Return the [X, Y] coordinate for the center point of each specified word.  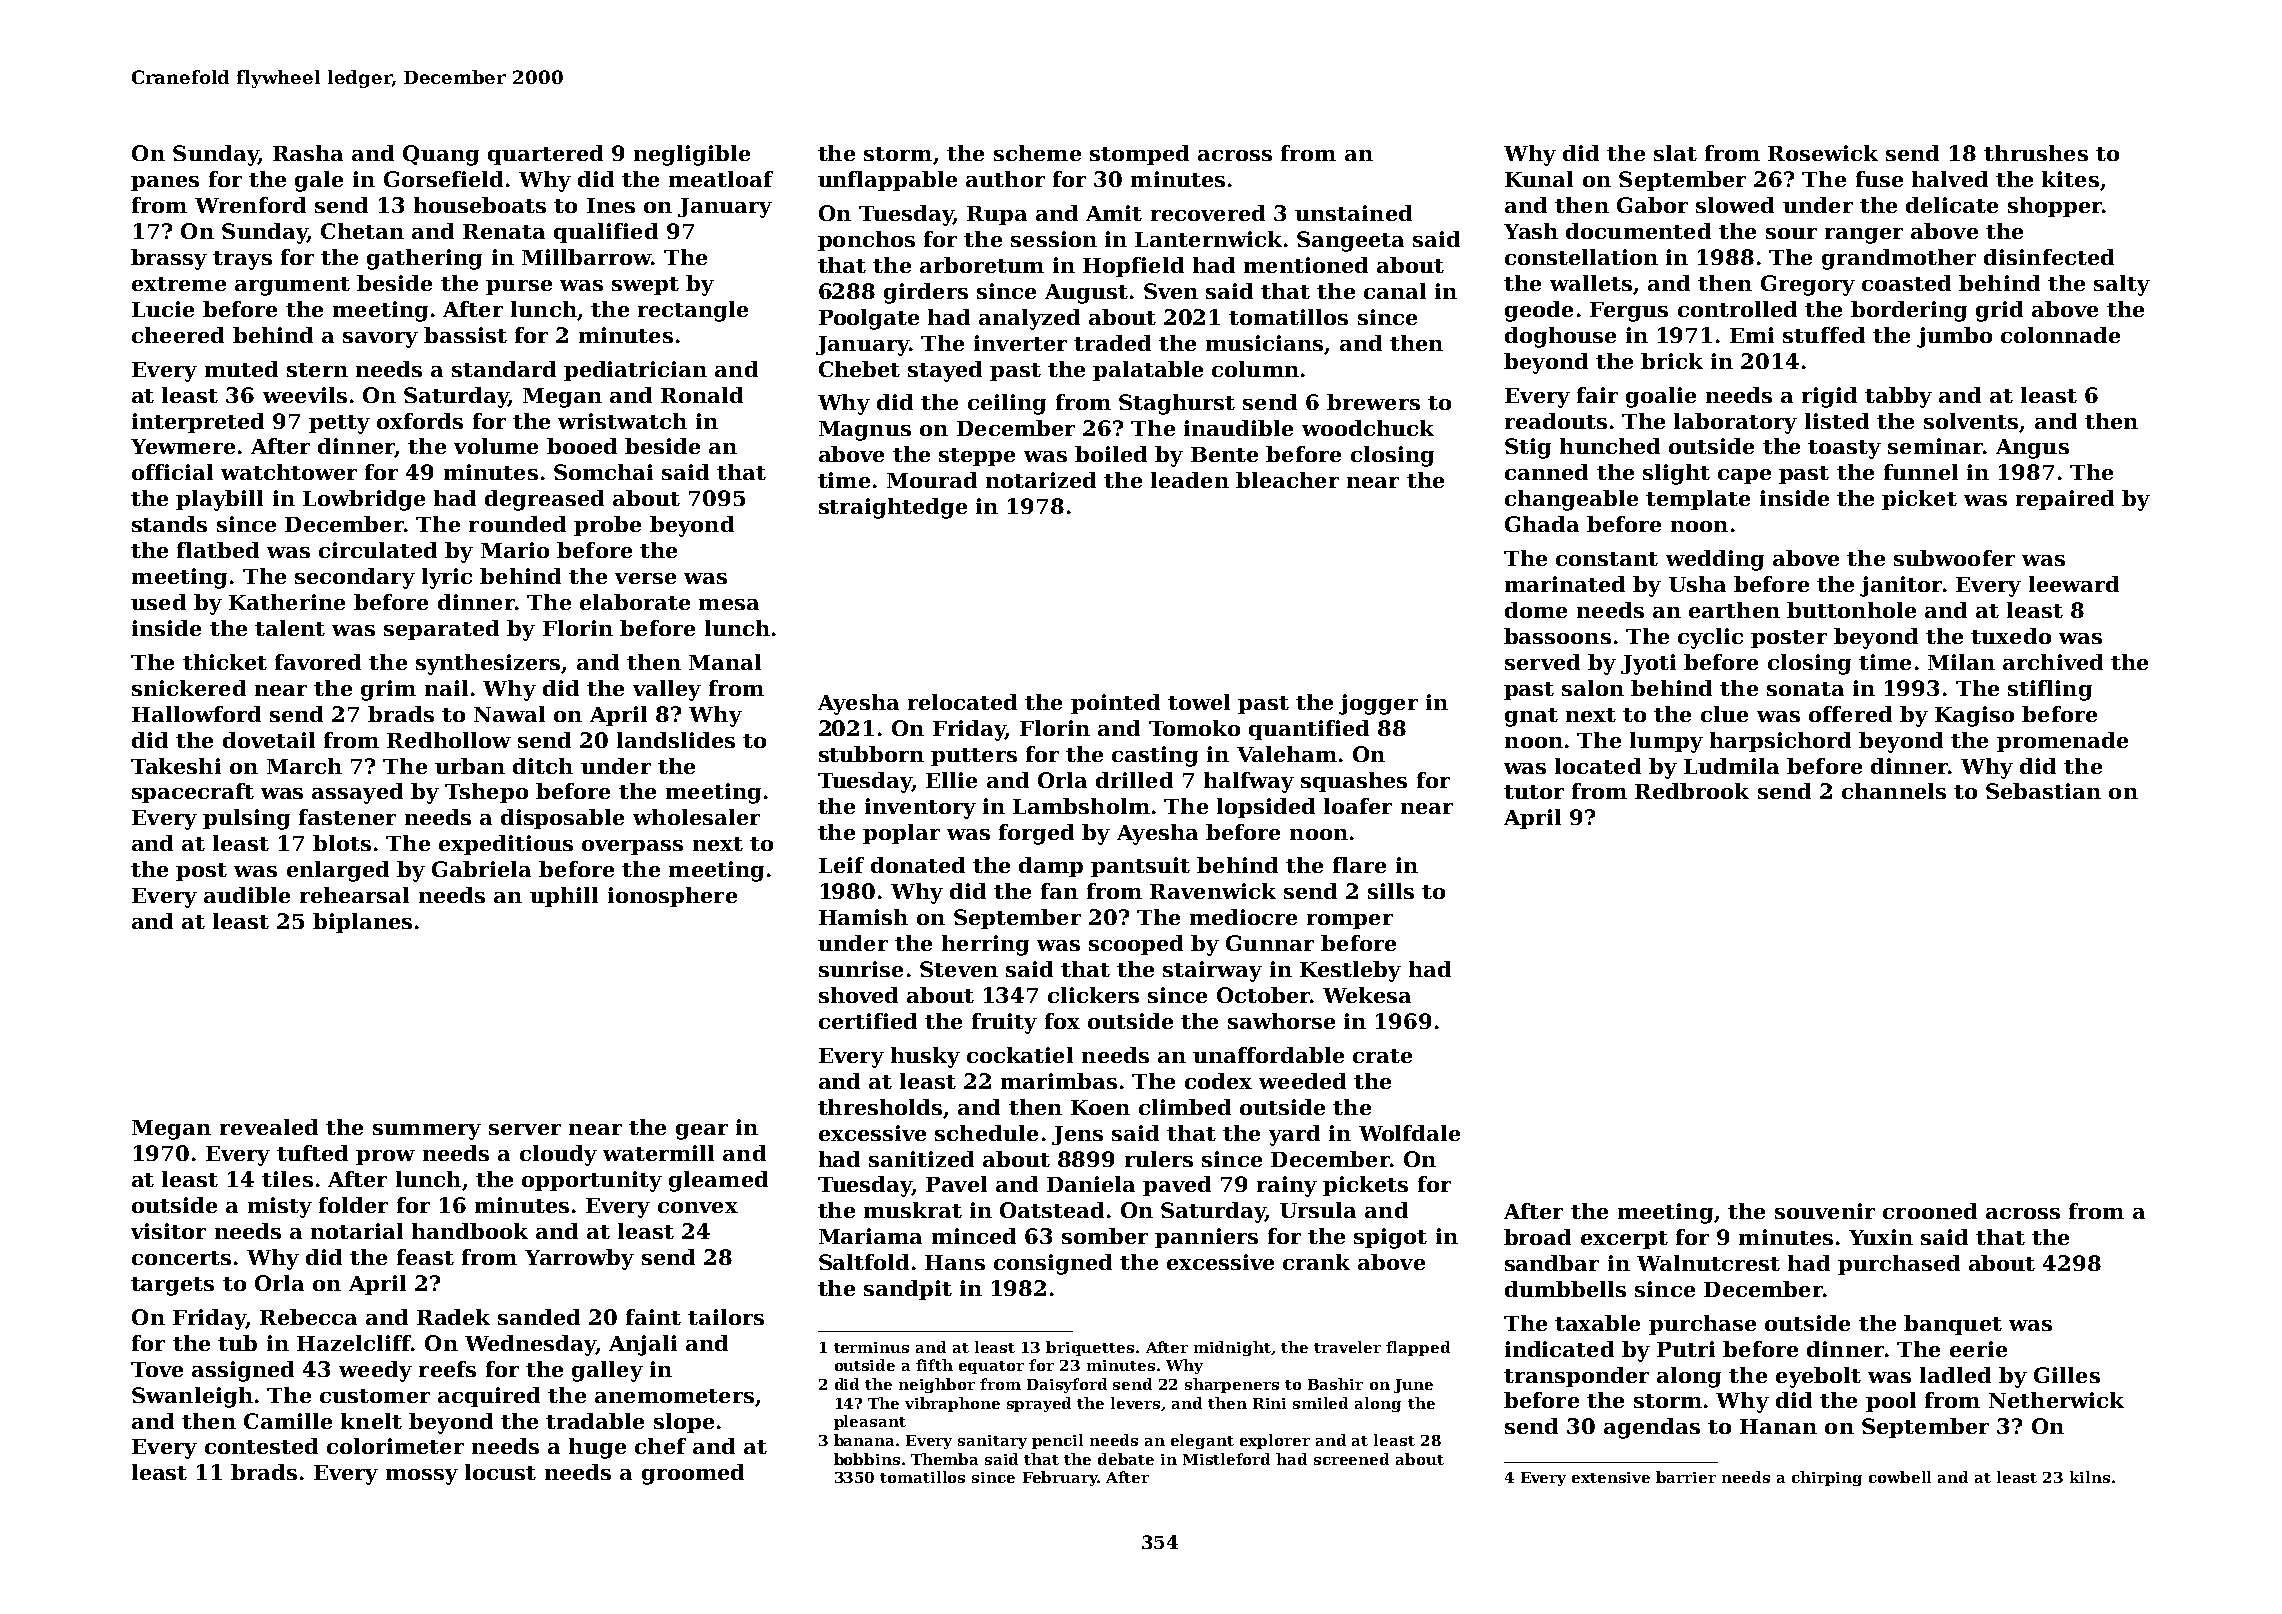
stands [169, 524]
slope [684, 1423]
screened [1351, 1459]
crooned [1930, 1211]
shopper [2055, 207]
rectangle [693, 311]
